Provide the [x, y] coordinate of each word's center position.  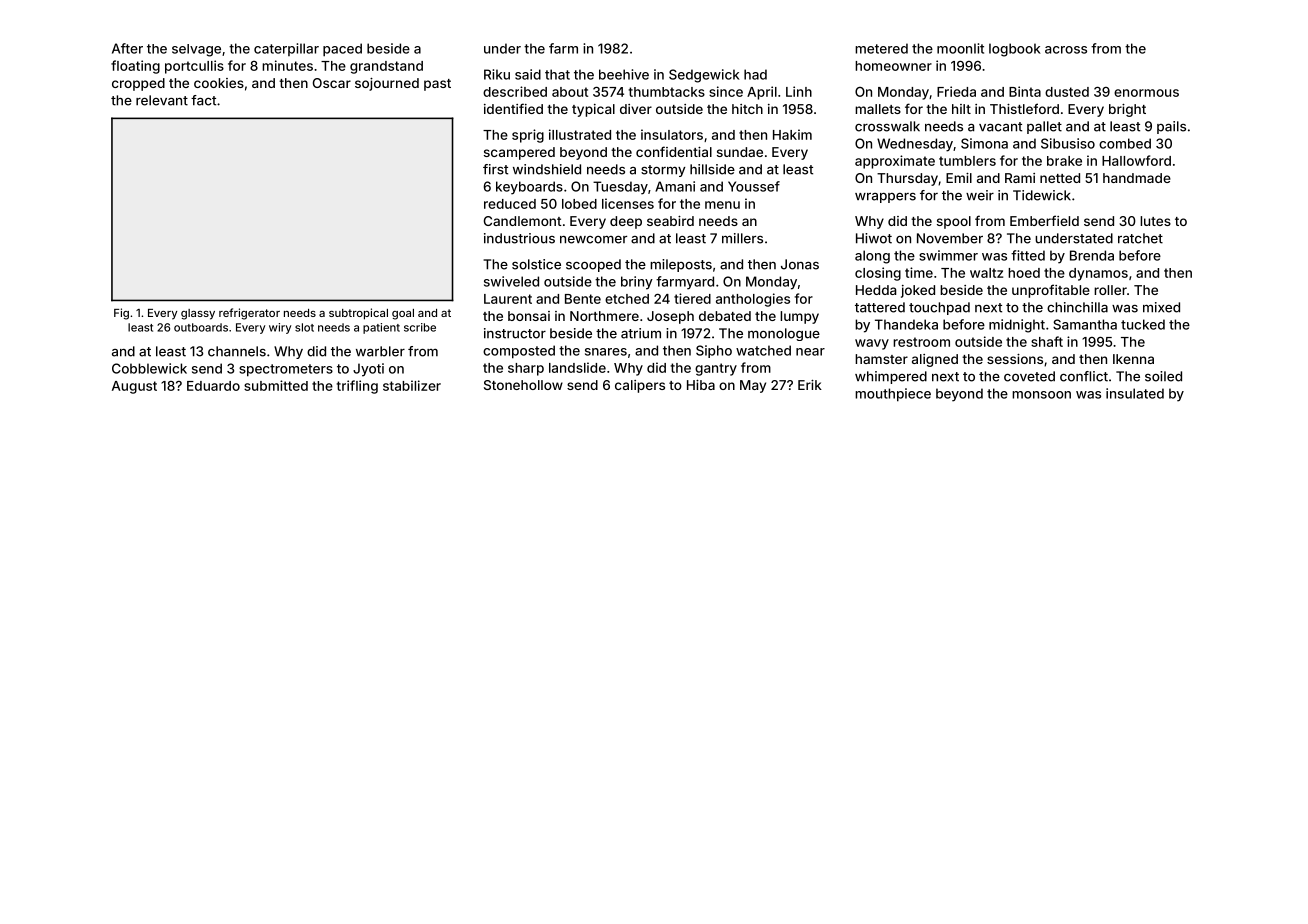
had [755, 74]
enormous [1146, 93]
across [1066, 50]
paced [342, 50]
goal [403, 314]
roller [1110, 290]
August [134, 387]
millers [742, 238]
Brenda [1092, 255]
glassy [198, 314]
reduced [510, 204]
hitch [747, 109]
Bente [583, 299]
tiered [692, 298]
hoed [1024, 273]
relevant [162, 100]
